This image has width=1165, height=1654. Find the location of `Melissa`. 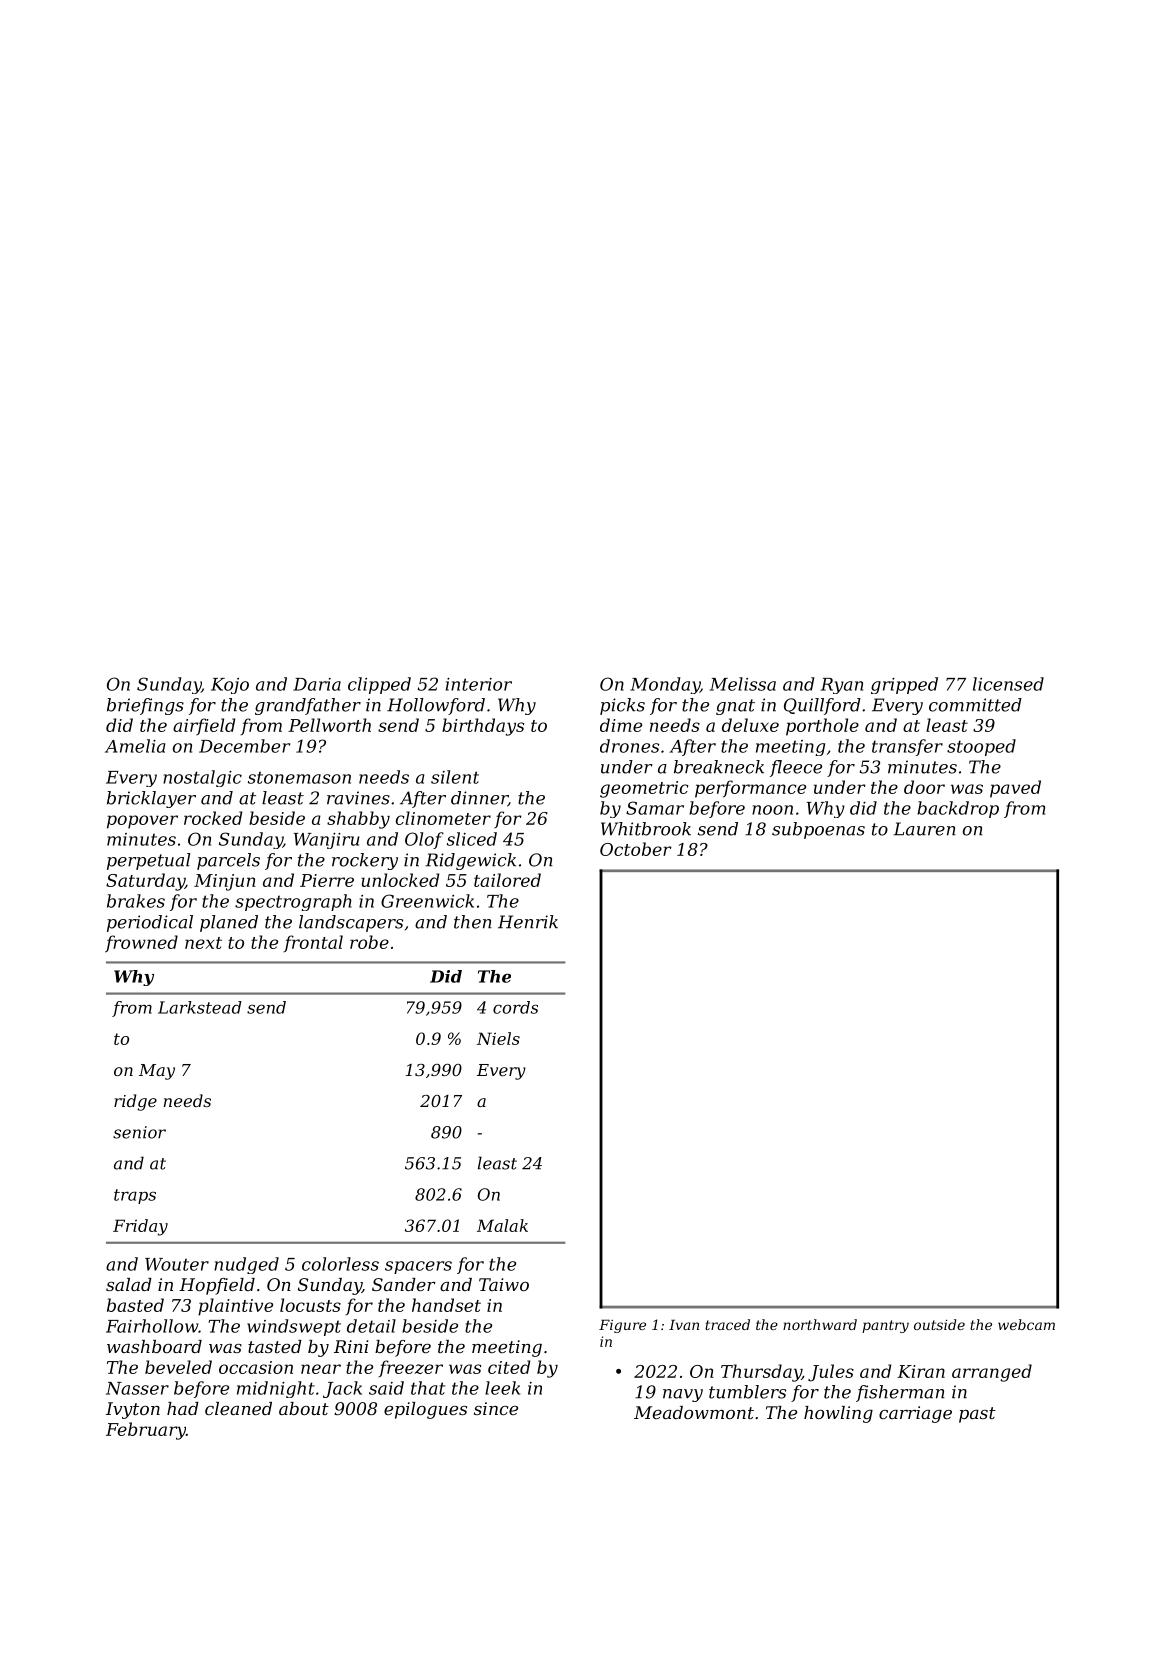

Melissa is located at coordinates (743, 684).
